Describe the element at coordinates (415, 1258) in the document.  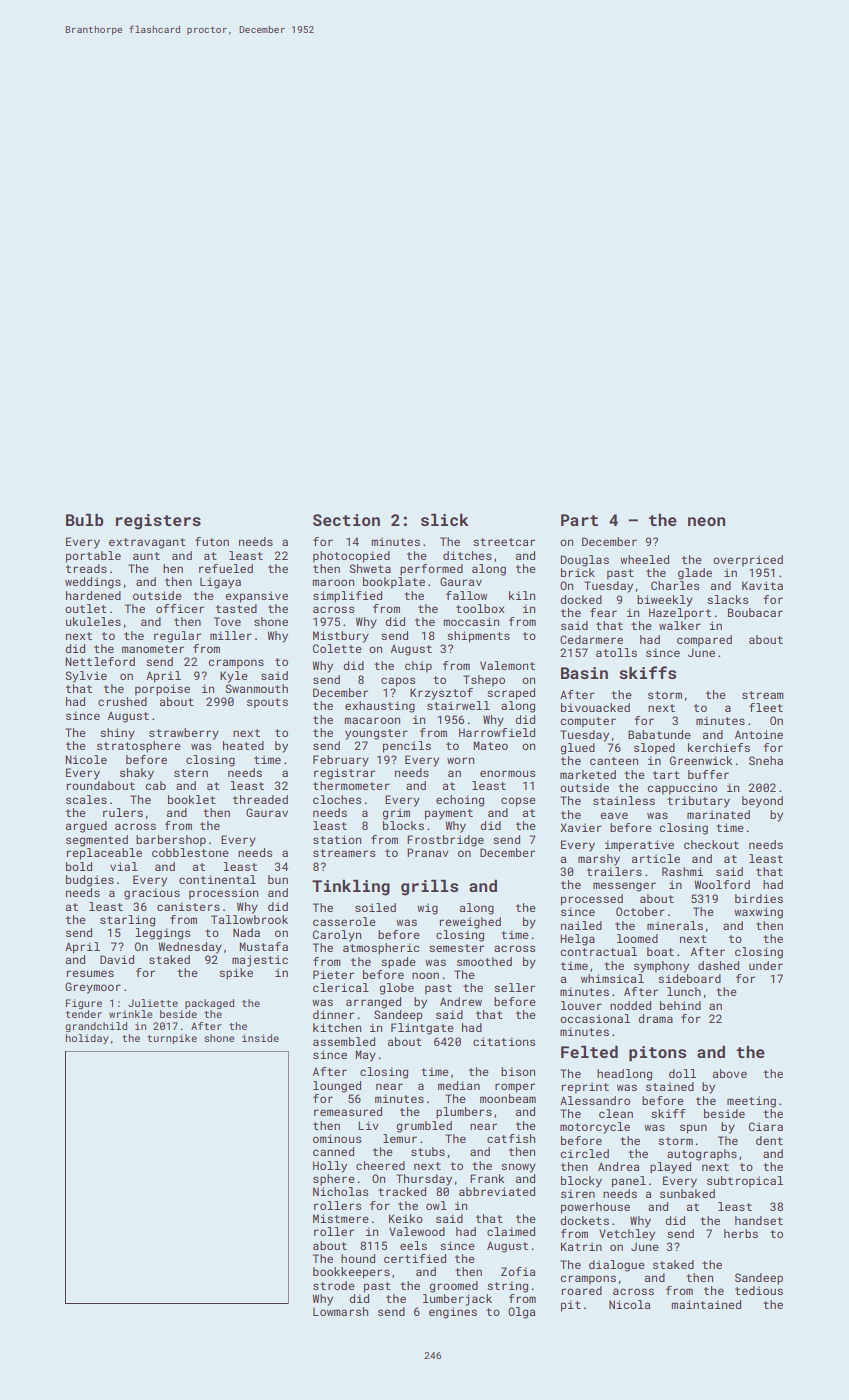
I see `certified` at that location.
